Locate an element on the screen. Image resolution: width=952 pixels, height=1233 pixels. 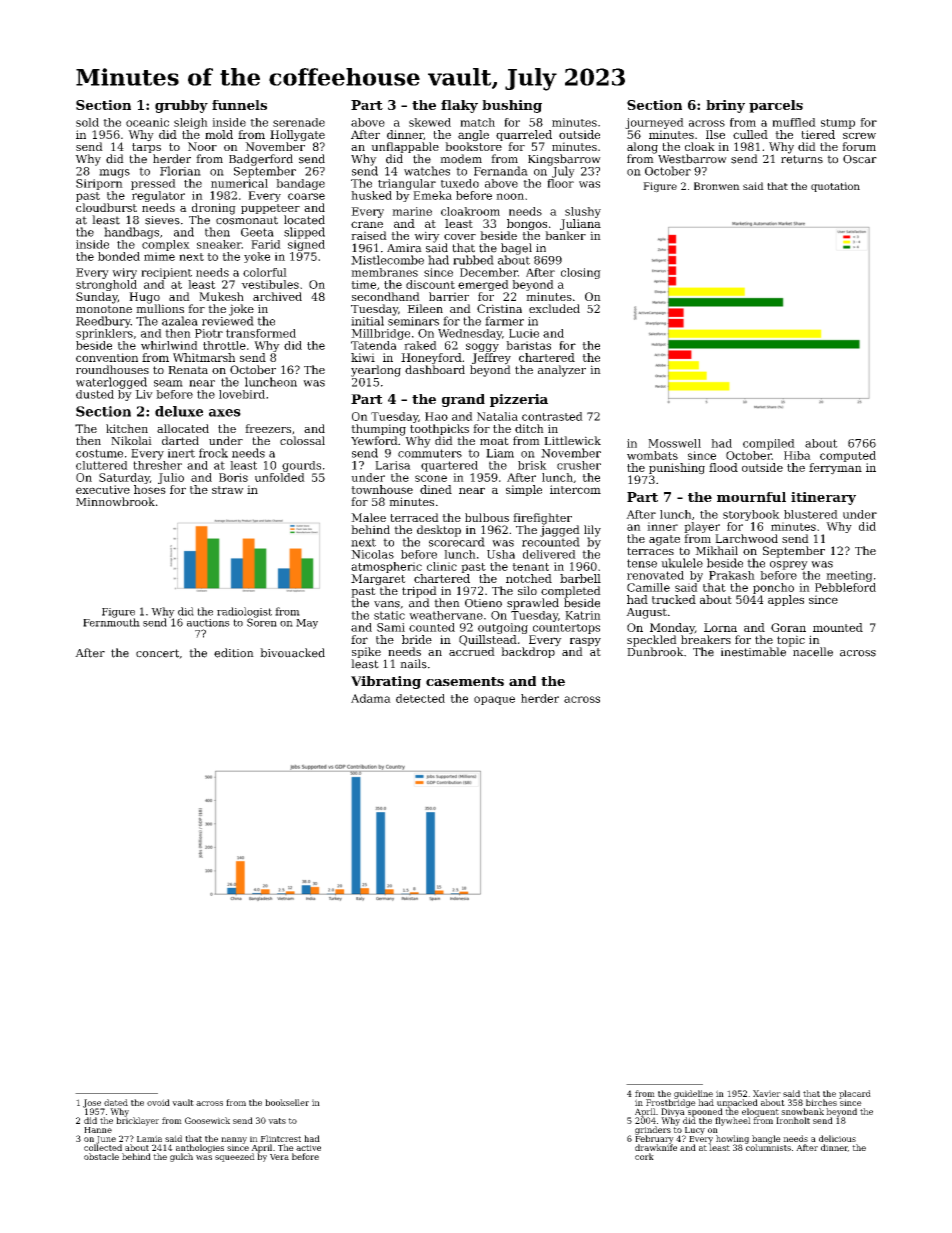
quartered is located at coordinates (449, 466).
